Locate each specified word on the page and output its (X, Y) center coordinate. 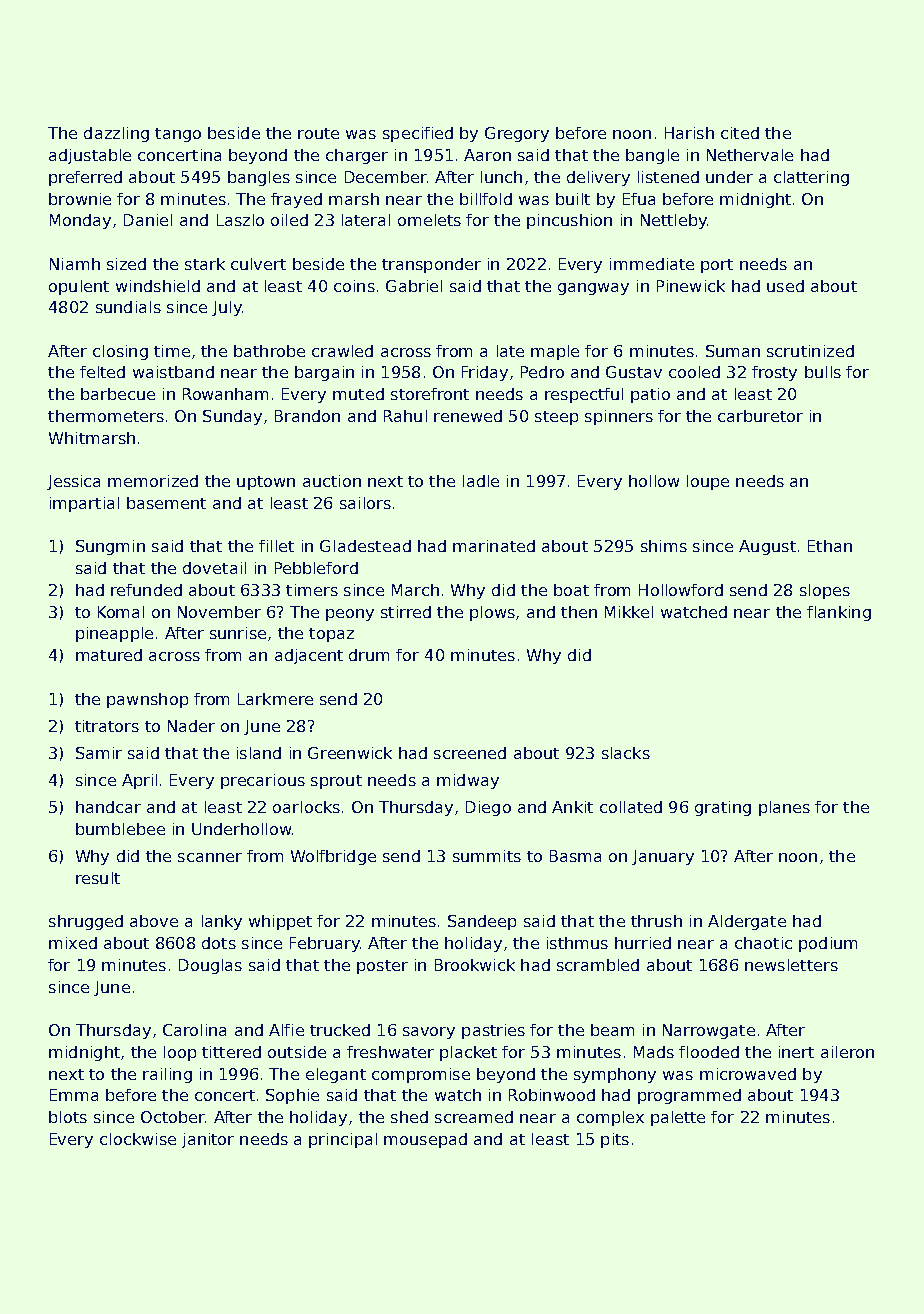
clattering (811, 178)
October (173, 1117)
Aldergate (747, 922)
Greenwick (350, 753)
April (139, 781)
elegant (336, 1075)
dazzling (116, 134)
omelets (429, 220)
